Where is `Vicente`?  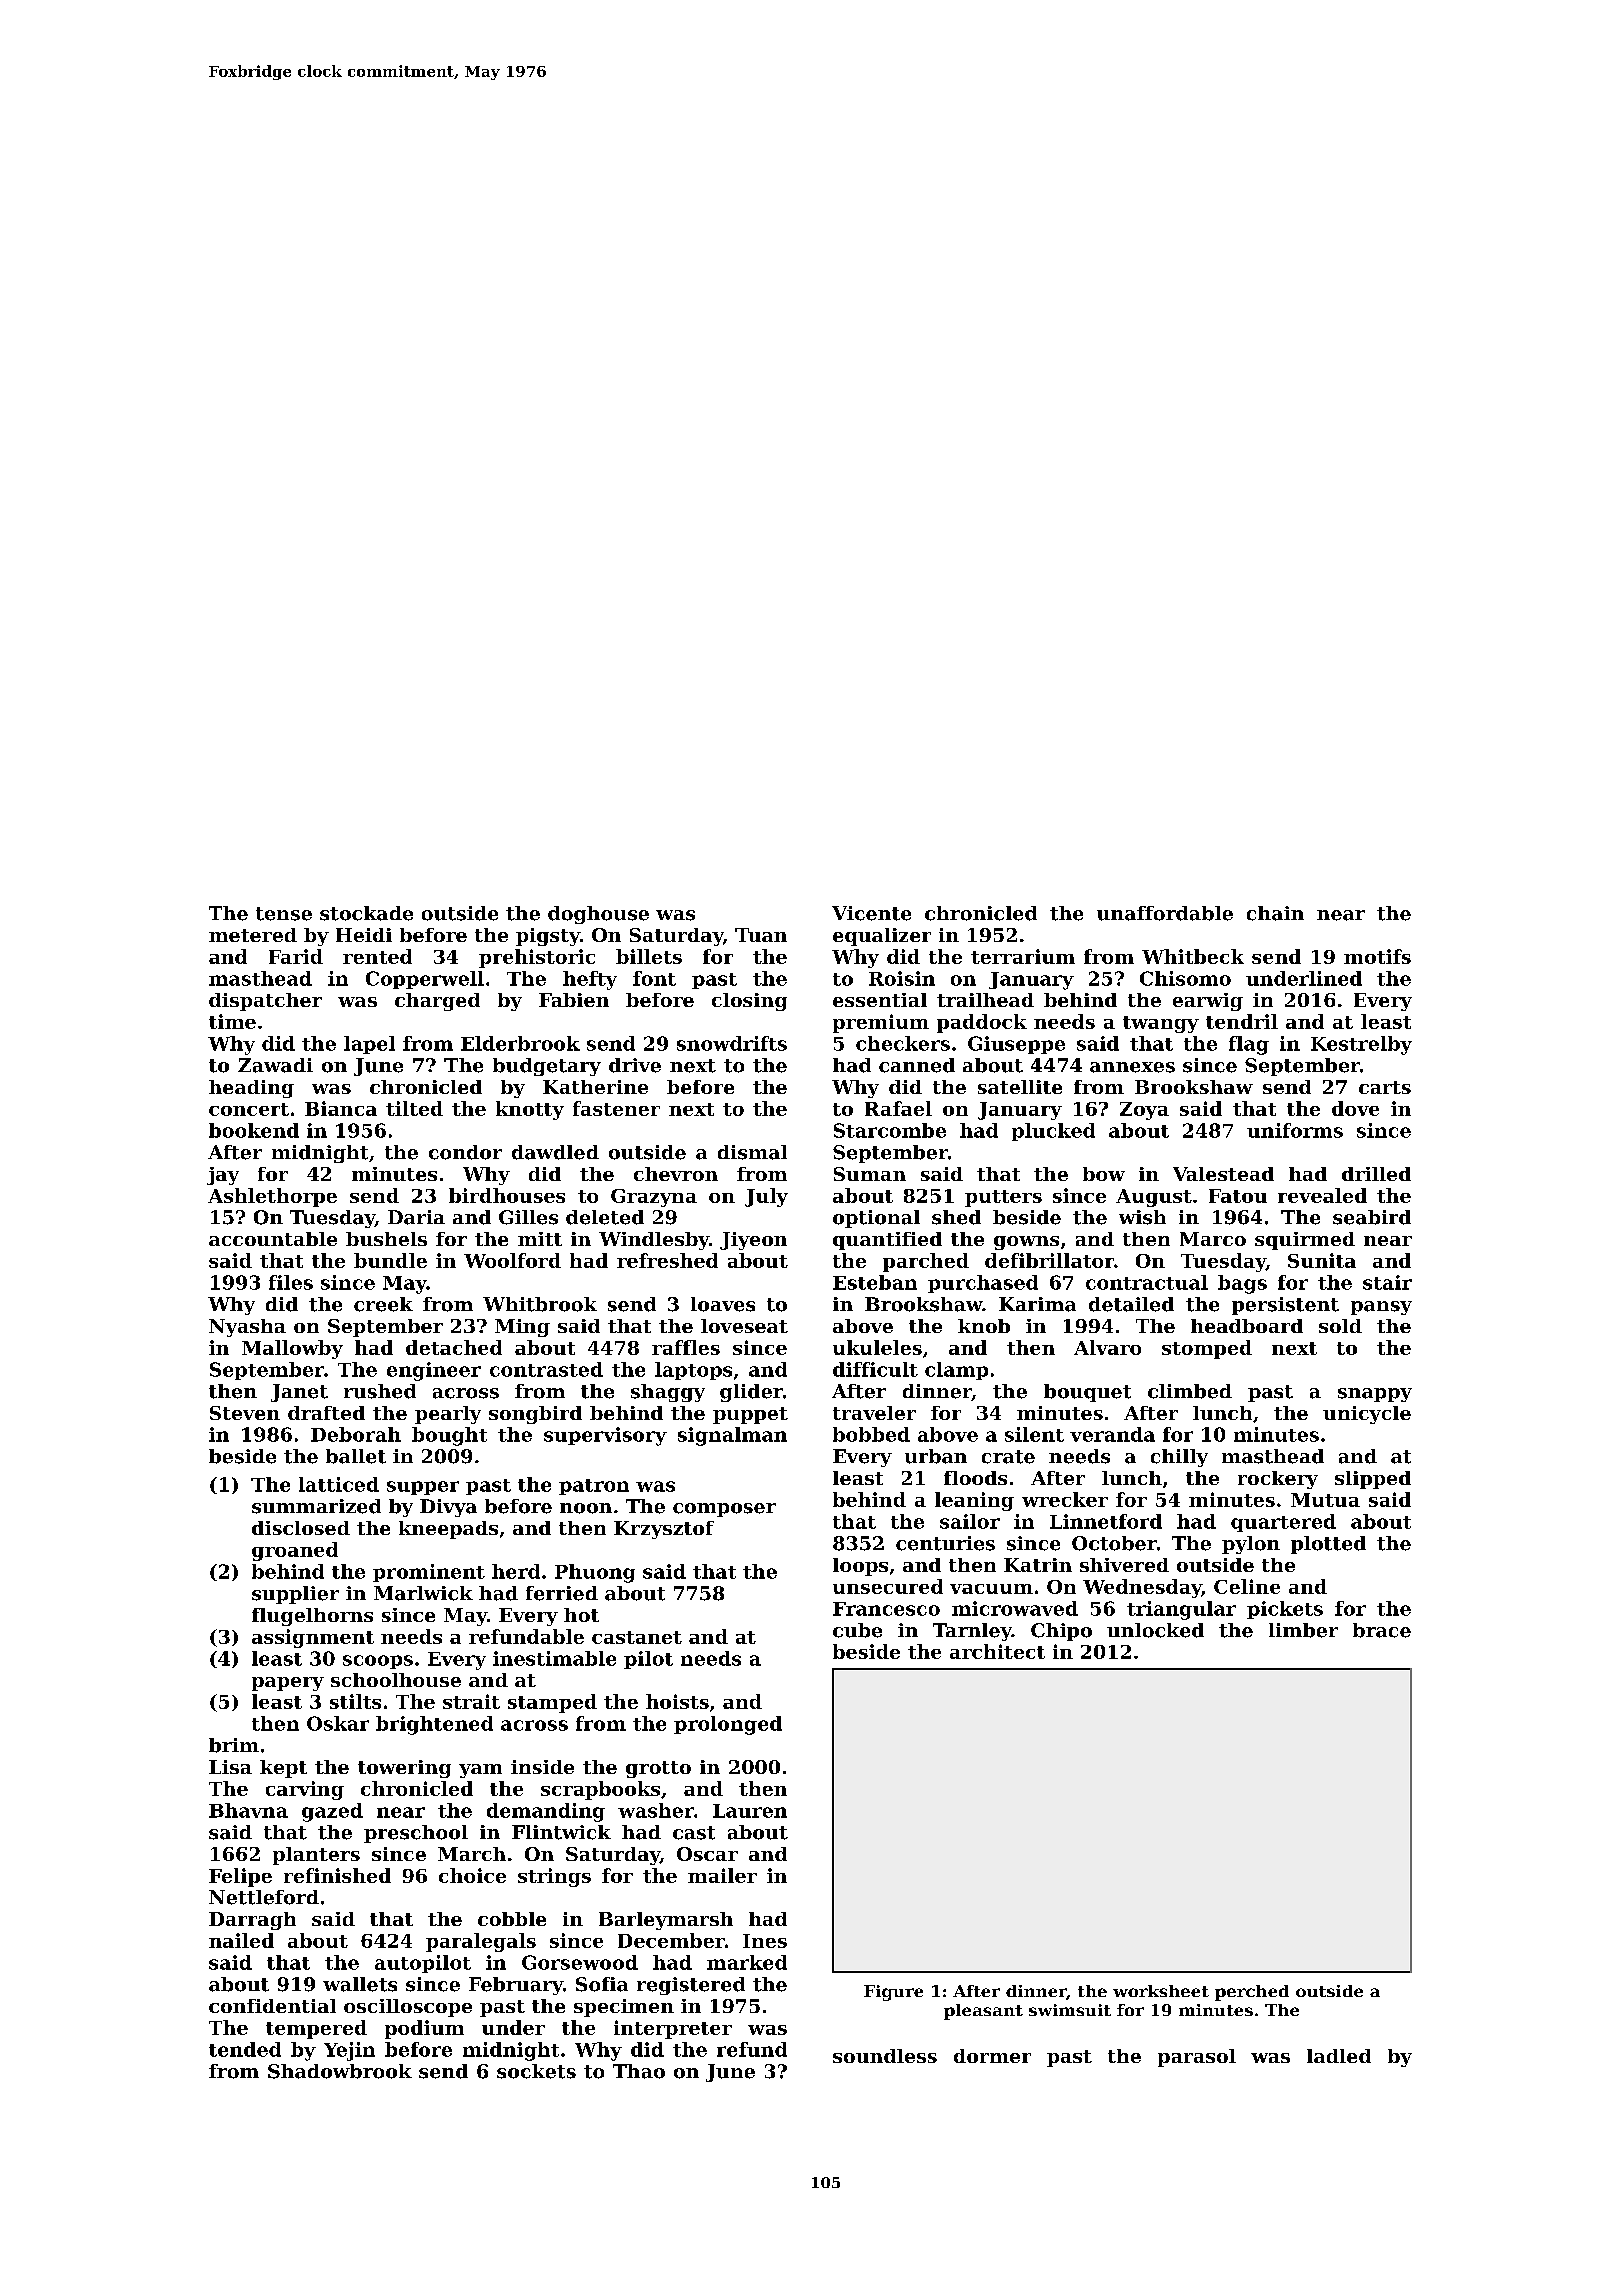
Vicente is located at coordinates (871, 913).
